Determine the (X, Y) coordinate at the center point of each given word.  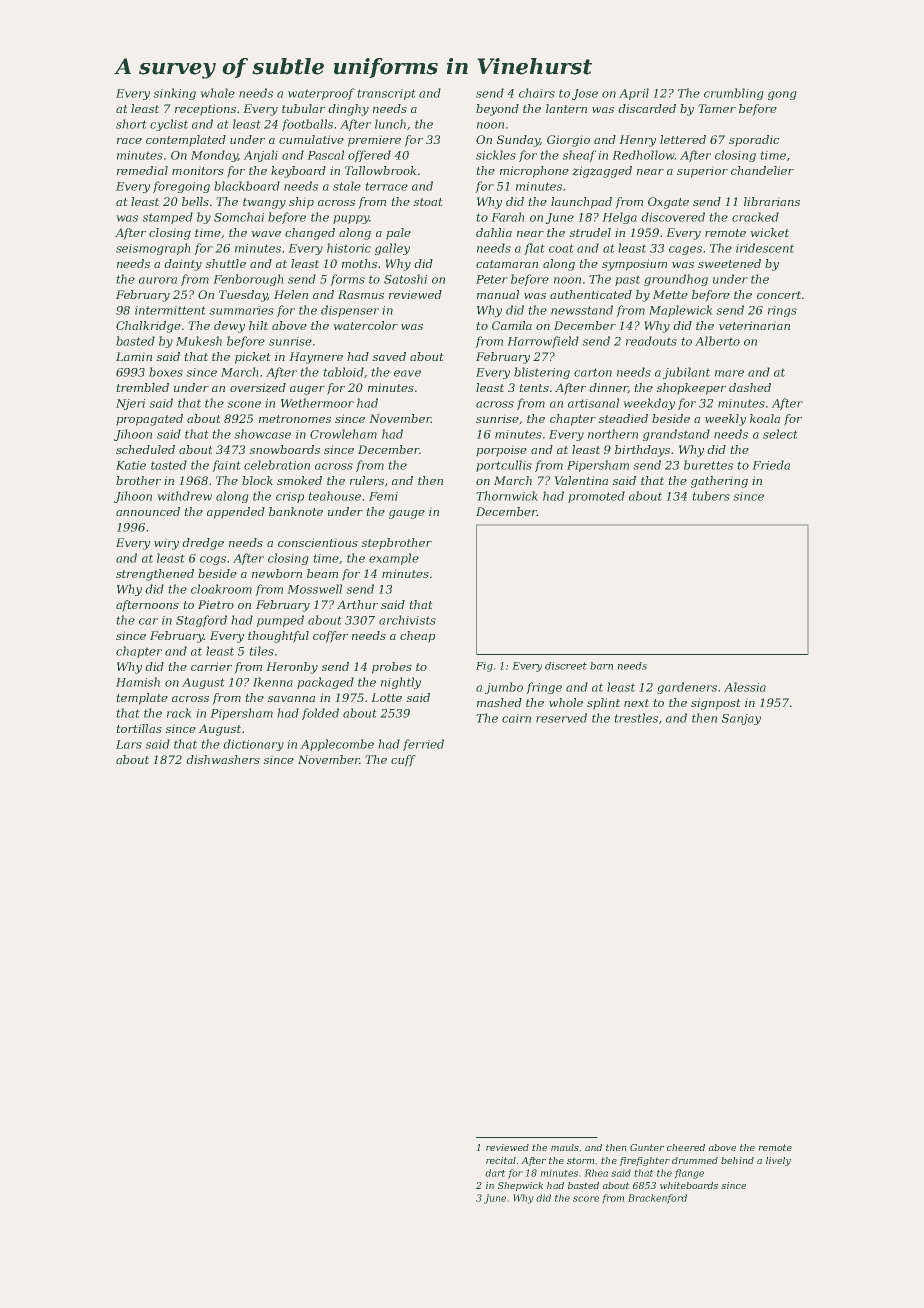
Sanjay (741, 719)
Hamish (138, 682)
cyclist (169, 125)
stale (347, 186)
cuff (403, 761)
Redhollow (643, 155)
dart (495, 1173)
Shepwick (520, 1186)
